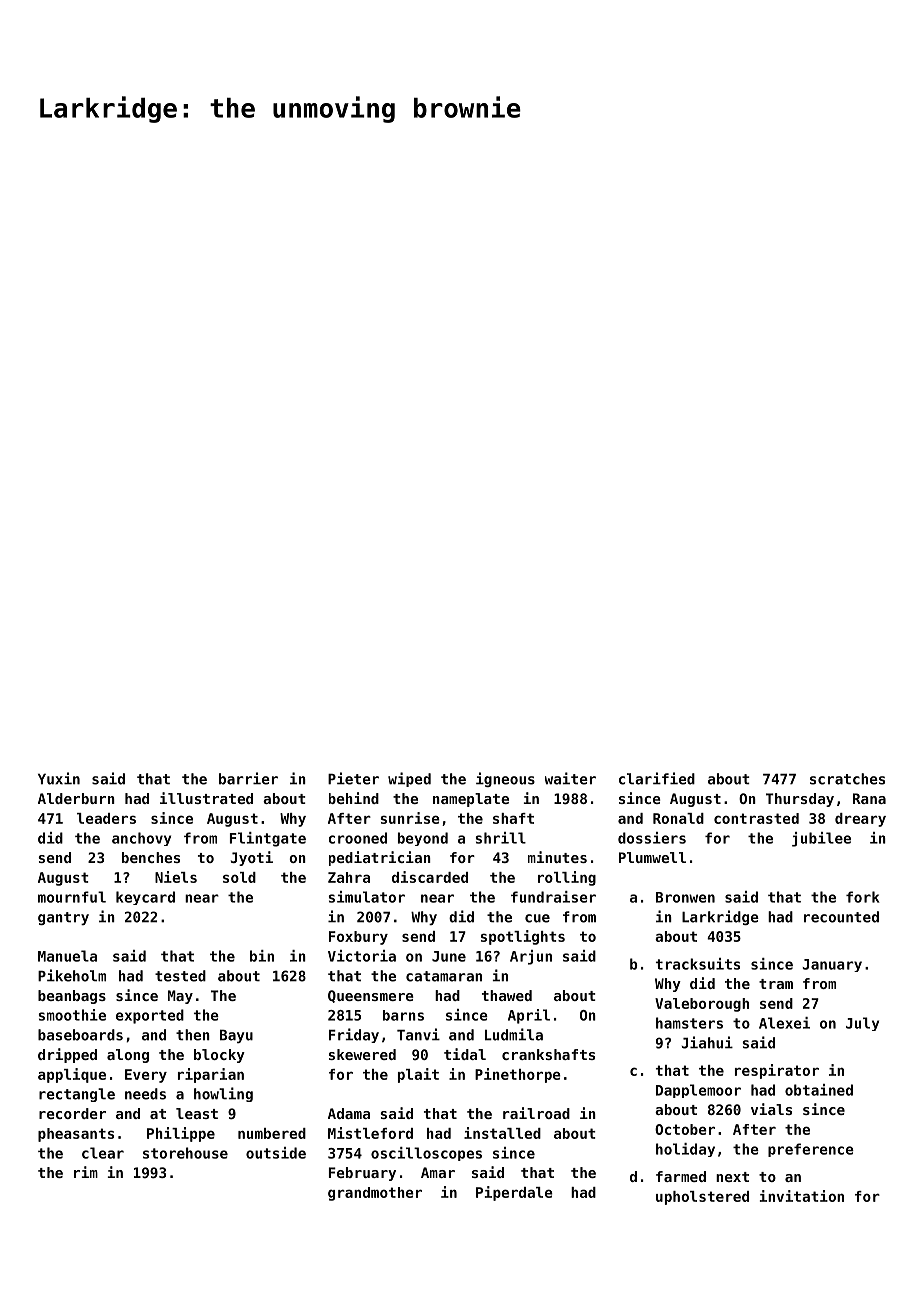 This screenshot has width=924, height=1308. Describe the element at coordinates (702, 1198) in the screenshot. I see `upholstered` at that location.
